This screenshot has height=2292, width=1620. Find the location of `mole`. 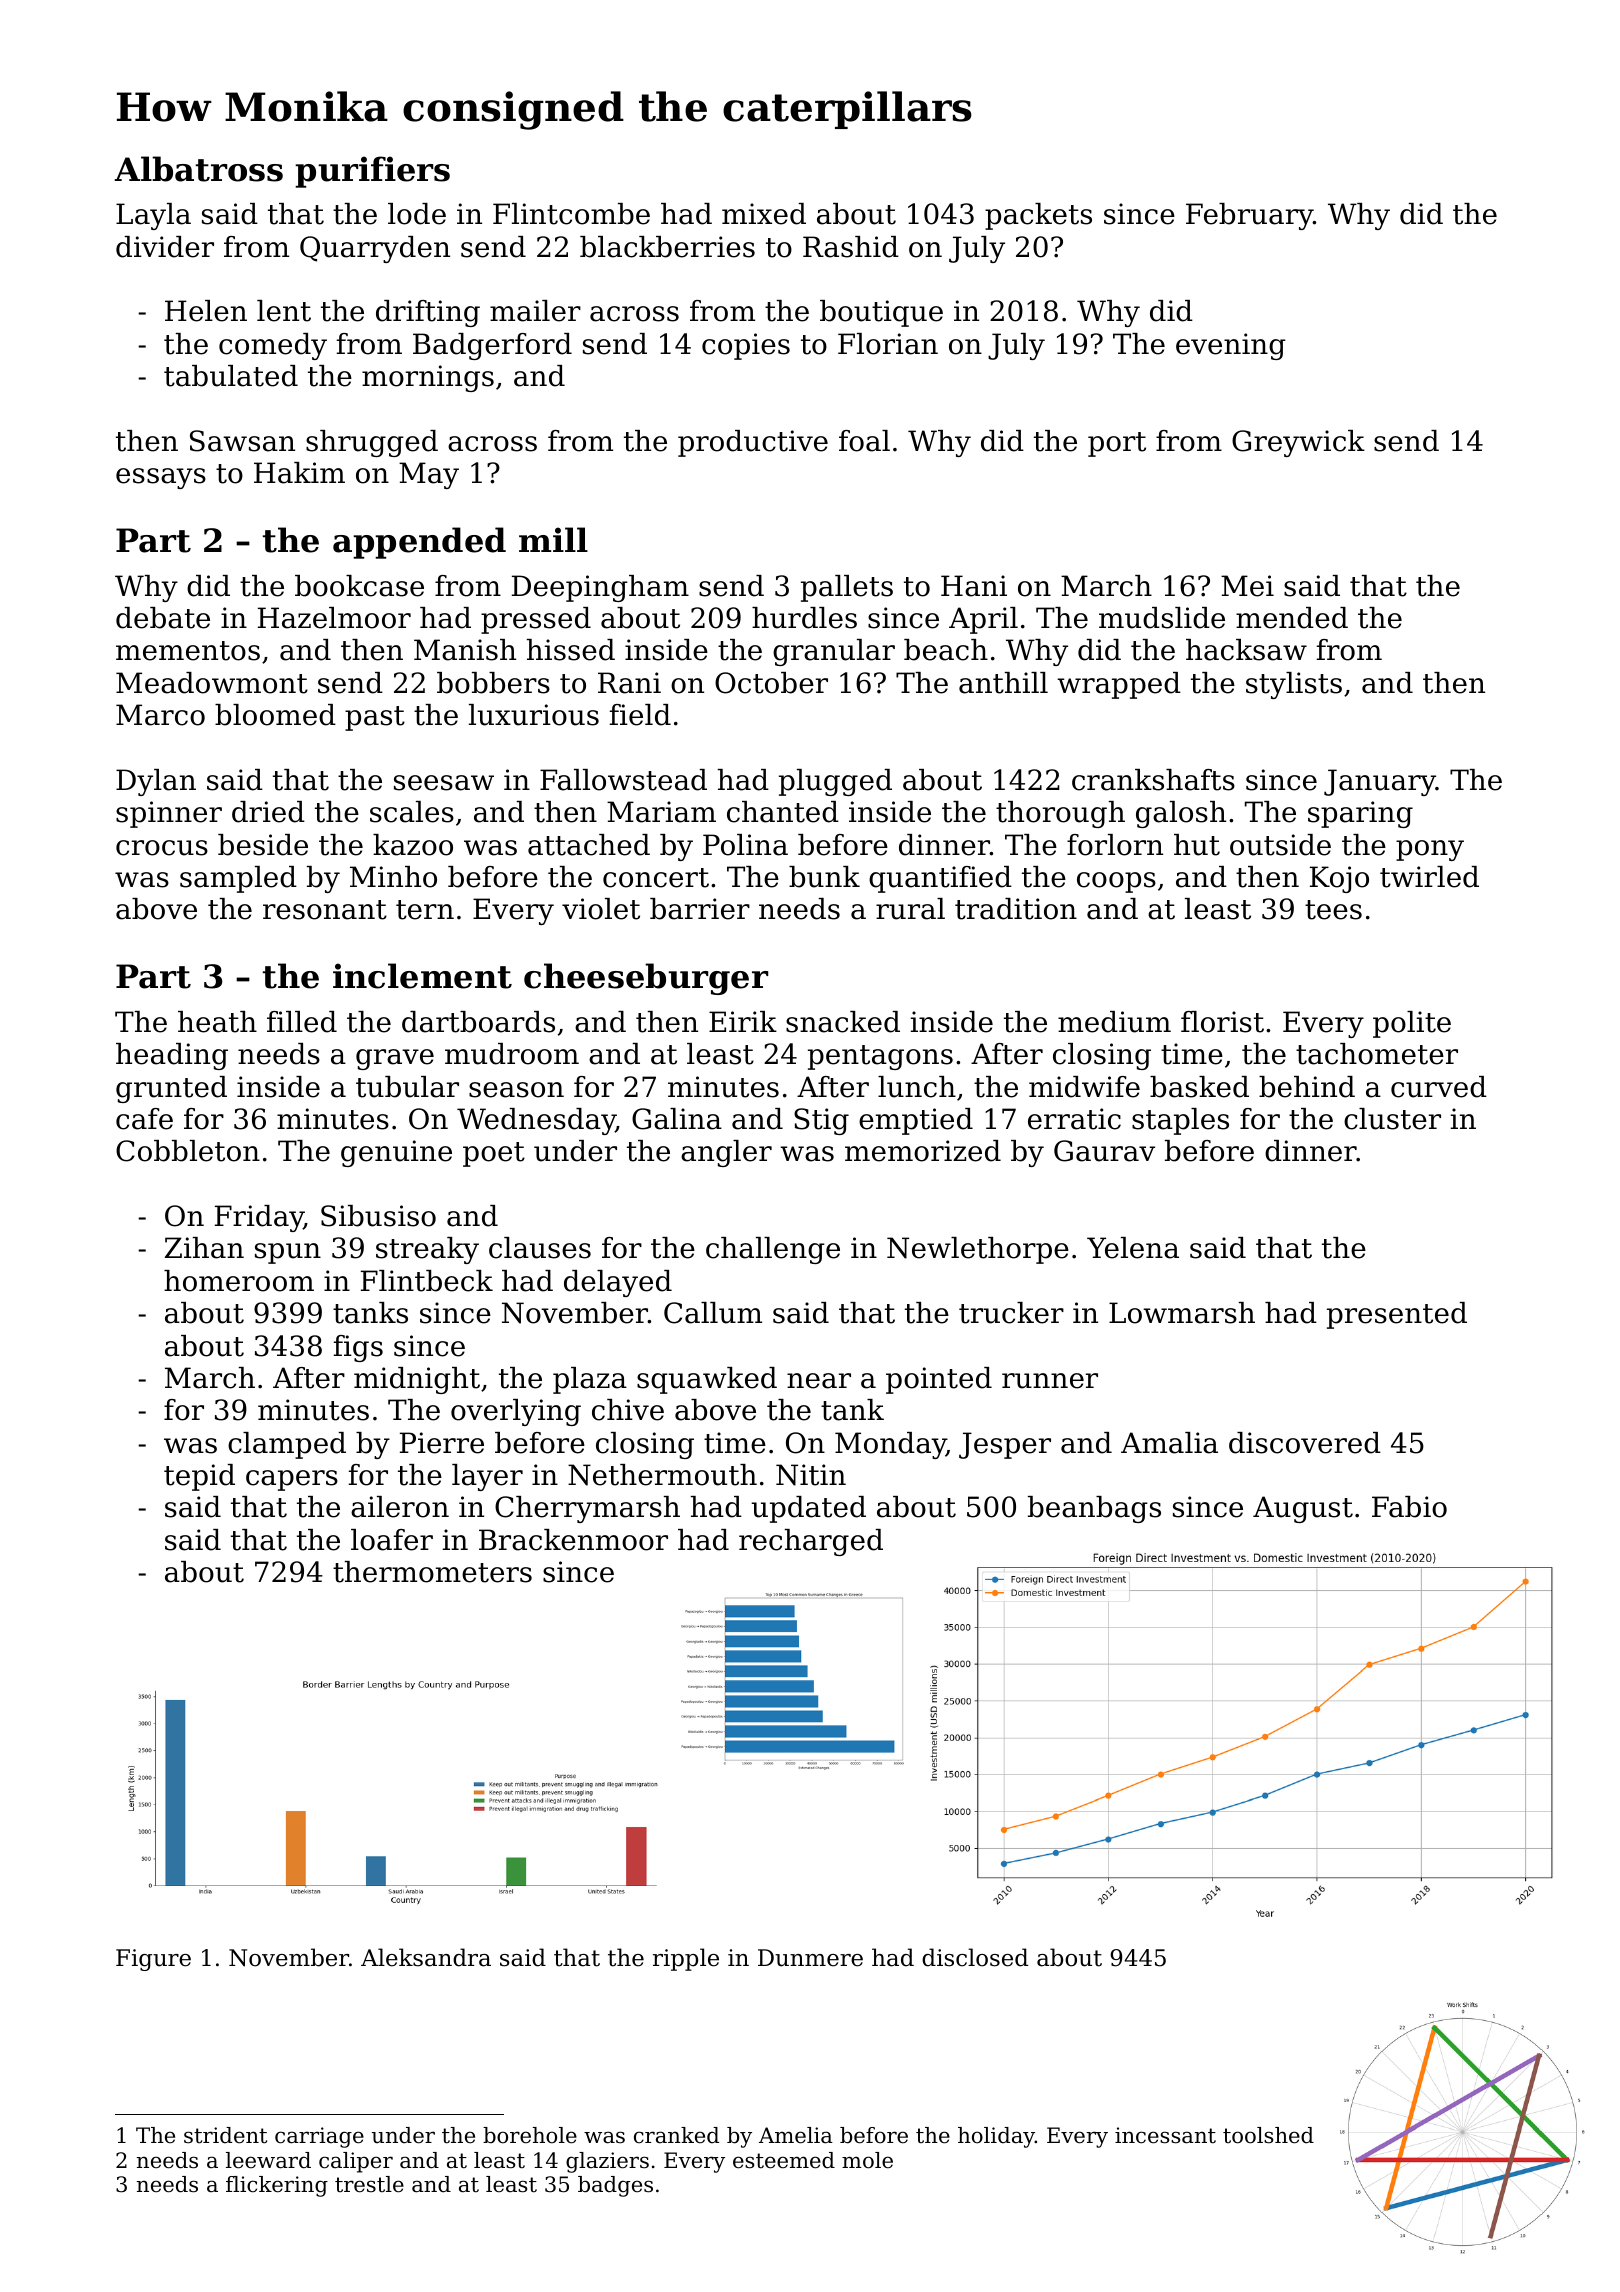

mole is located at coordinates (867, 2160).
